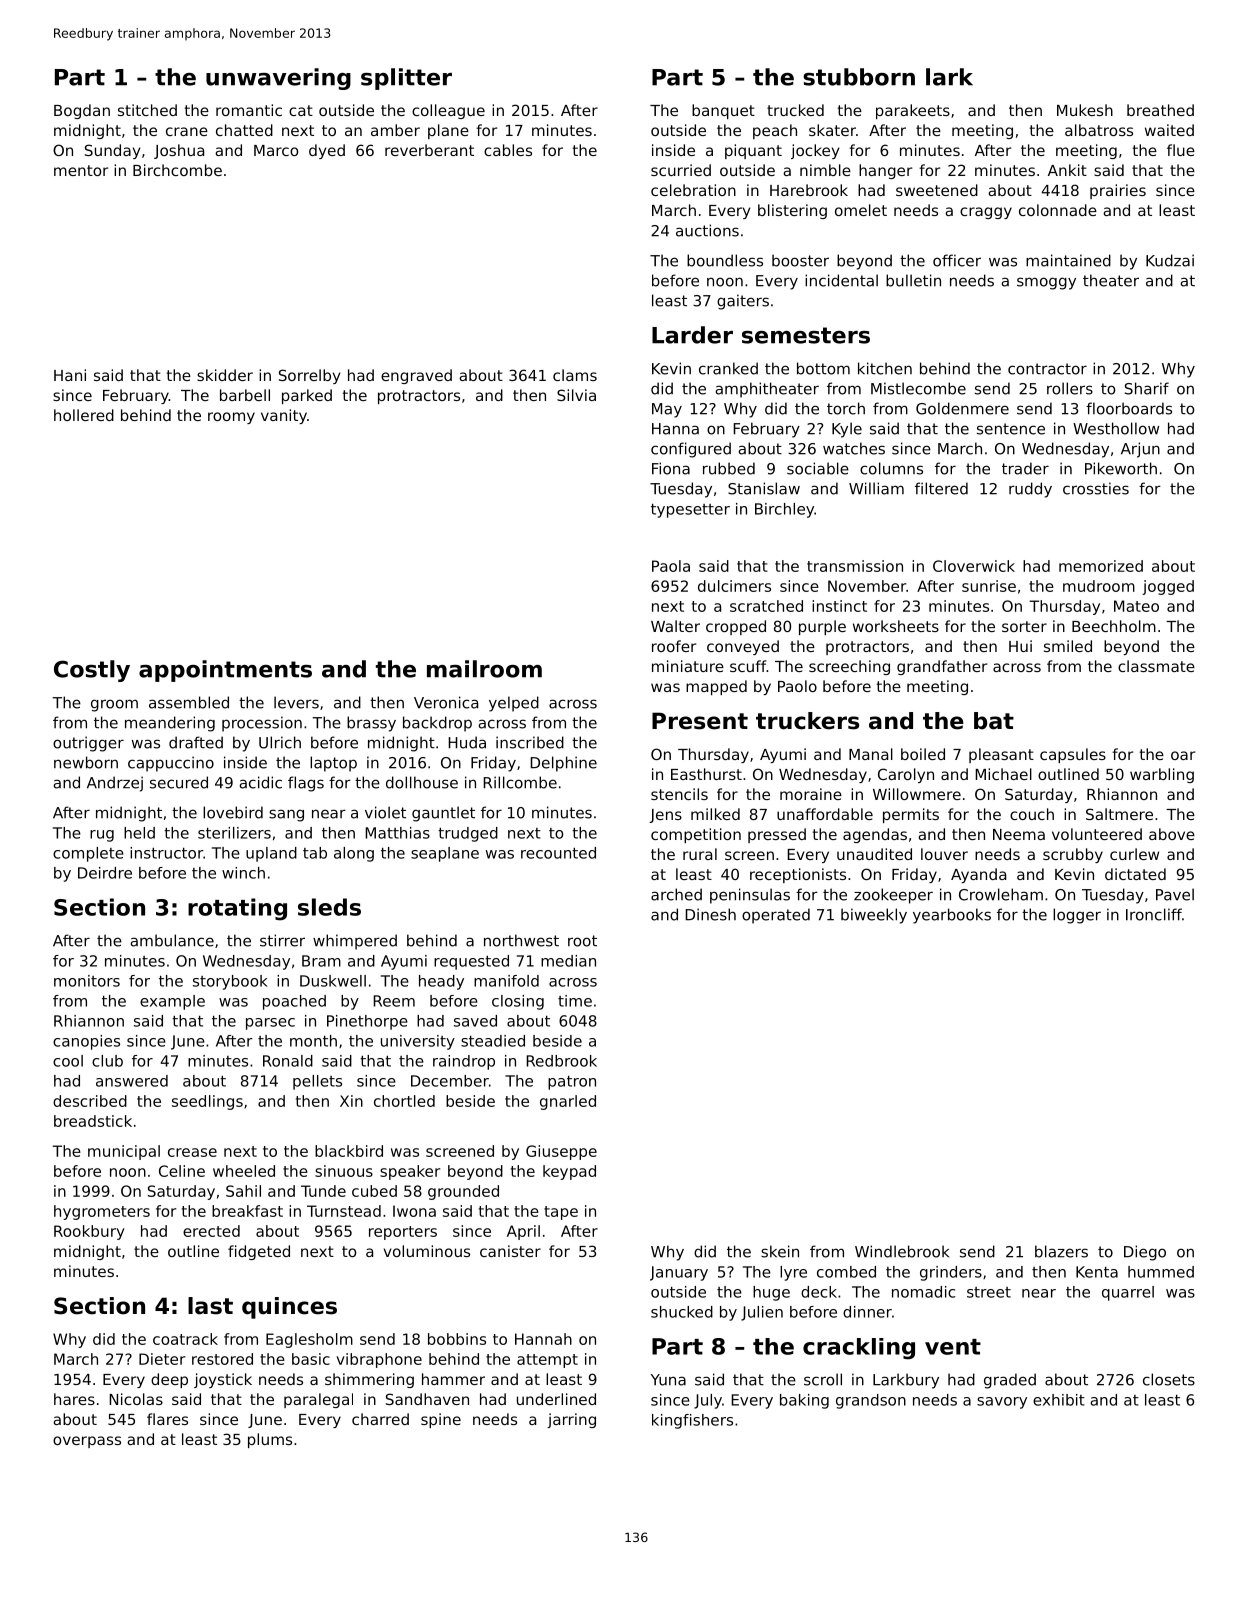 This screenshot has width=1248, height=1615. What do you see at coordinates (1135, 874) in the screenshot?
I see `dictated` at bounding box center [1135, 874].
